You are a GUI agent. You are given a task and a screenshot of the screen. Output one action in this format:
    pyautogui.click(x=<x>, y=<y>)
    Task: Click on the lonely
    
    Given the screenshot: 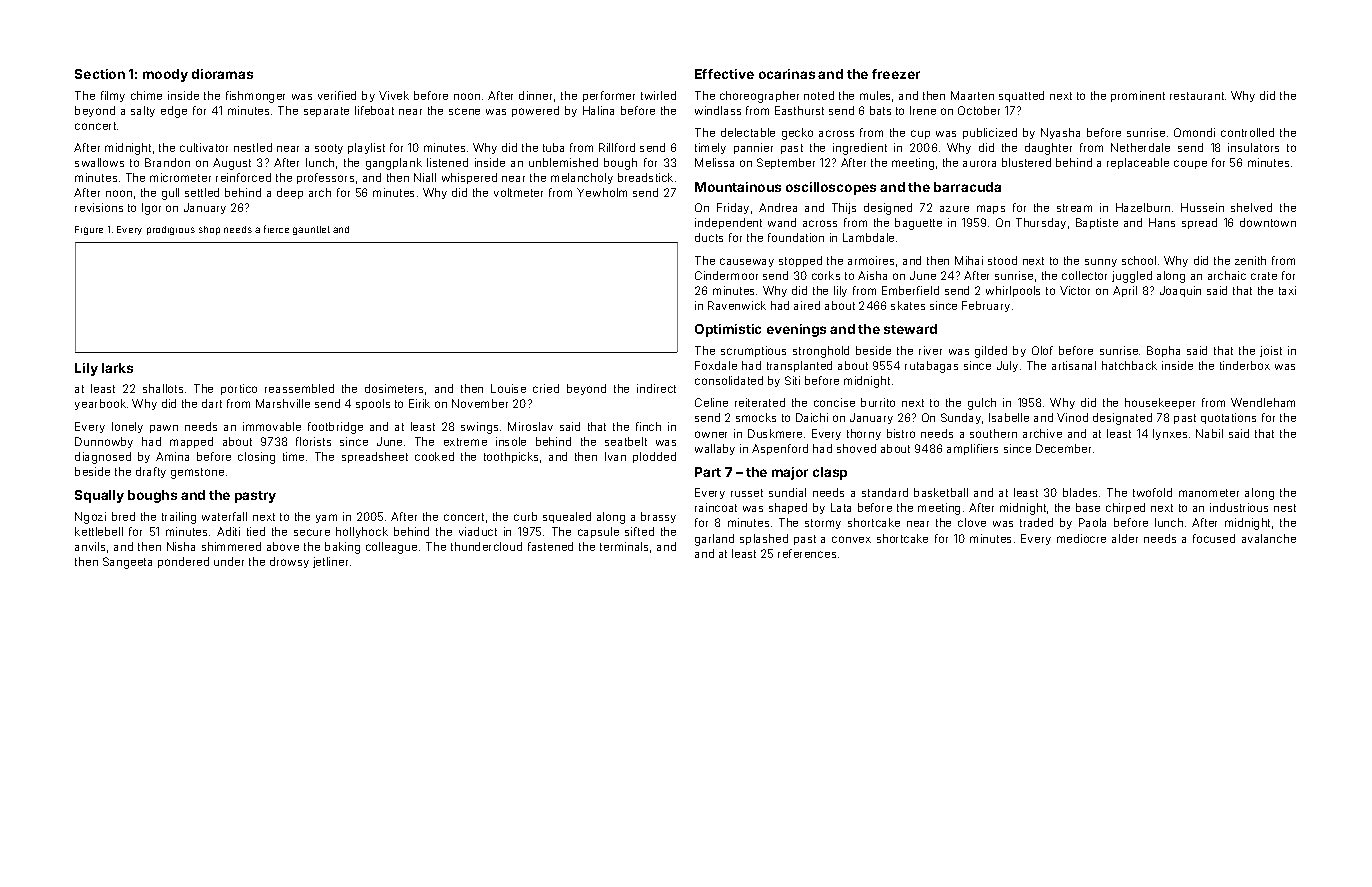 What is the action you would take?
    pyautogui.click(x=127, y=427)
